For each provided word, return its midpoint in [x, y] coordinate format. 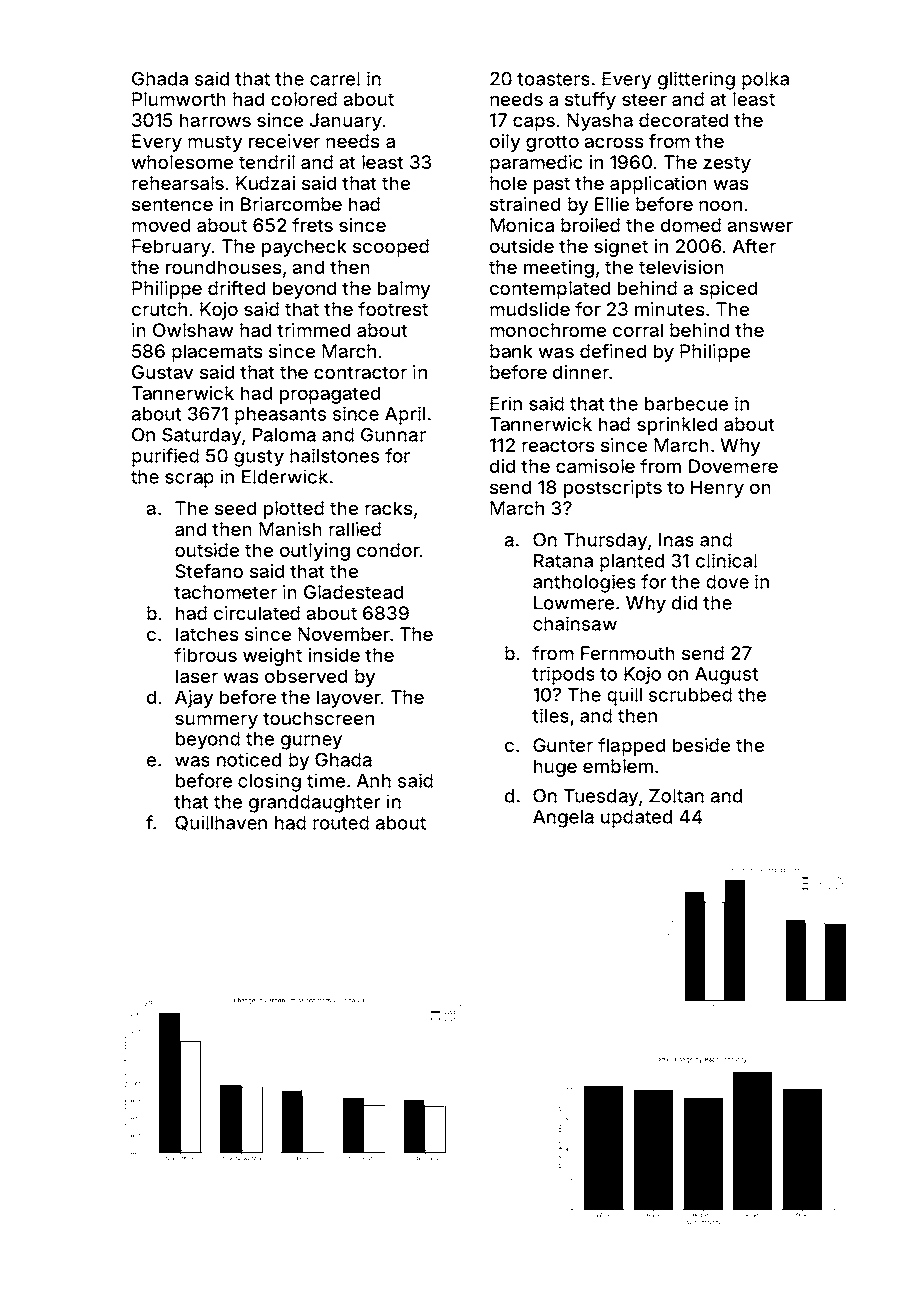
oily [505, 143]
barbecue [686, 404]
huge [555, 768]
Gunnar [393, 434]
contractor [360, 372]
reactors [558, 445]
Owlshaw [193, 330]
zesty [727, 164]
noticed [249, 759]
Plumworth [179, 99]
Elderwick [285, 476]
